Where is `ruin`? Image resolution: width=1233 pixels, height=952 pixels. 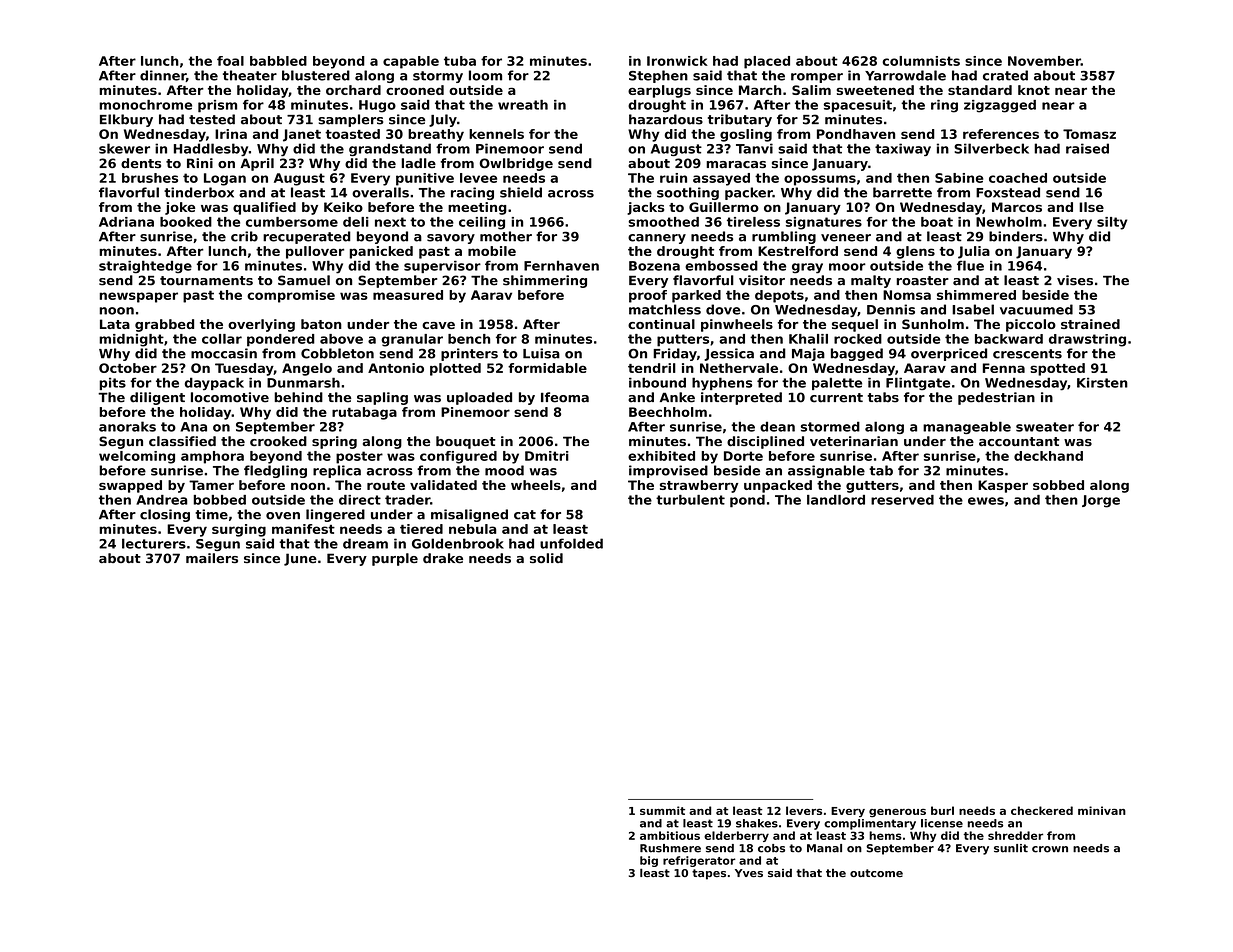 ruin is located at coordinates (673, 178).
